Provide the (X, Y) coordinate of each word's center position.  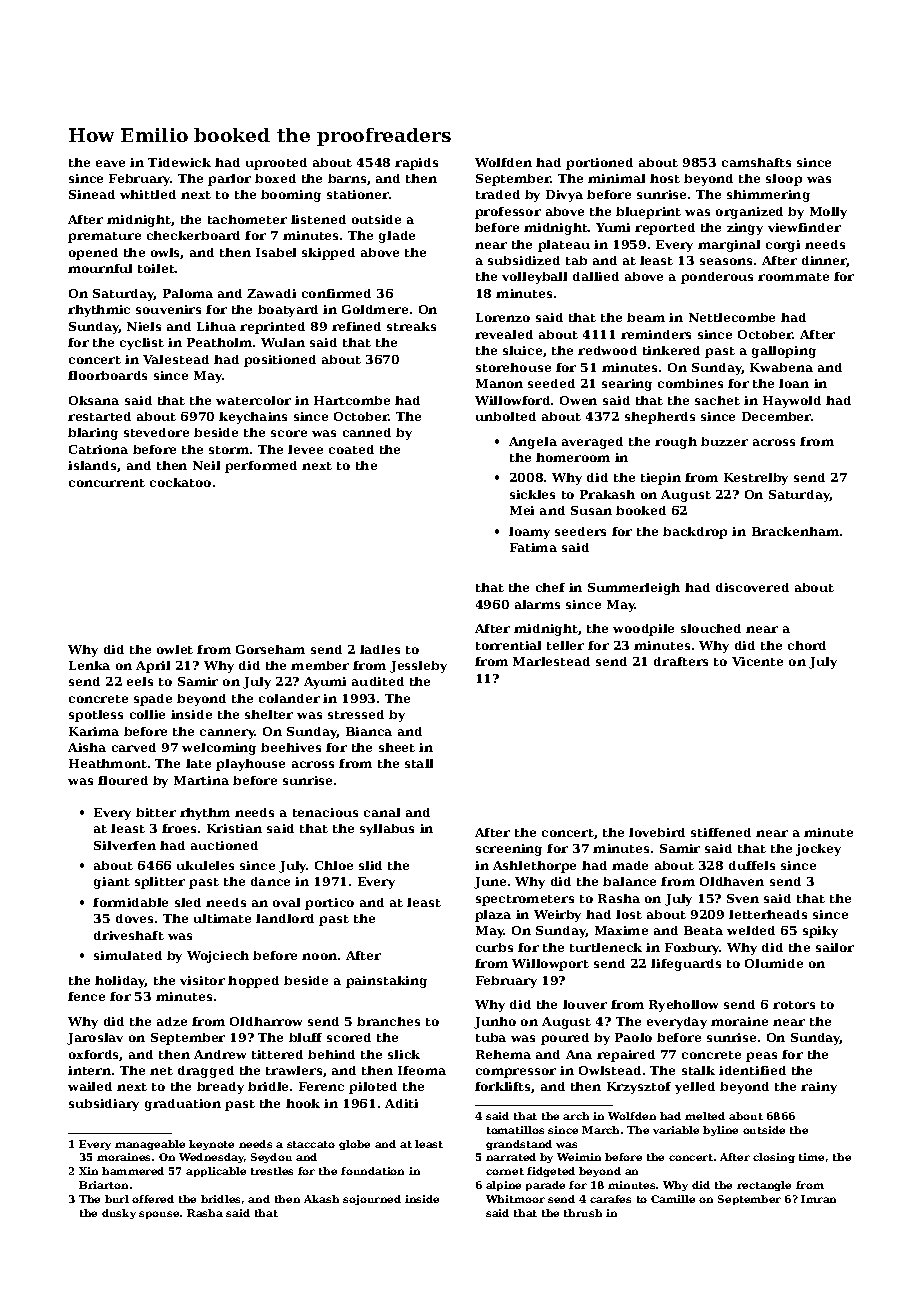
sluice (522, 350)
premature (104, 237)
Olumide (774, 963)
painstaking (386, 982)
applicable (216, 1172)
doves (134, 918)
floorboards (107, 375)
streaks (411, 326)
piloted (373, 1088)
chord (807, 645)
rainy (819, 1088)
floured (123, 780)
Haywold (792, 402)
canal (382, 812)
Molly (828, 213)
